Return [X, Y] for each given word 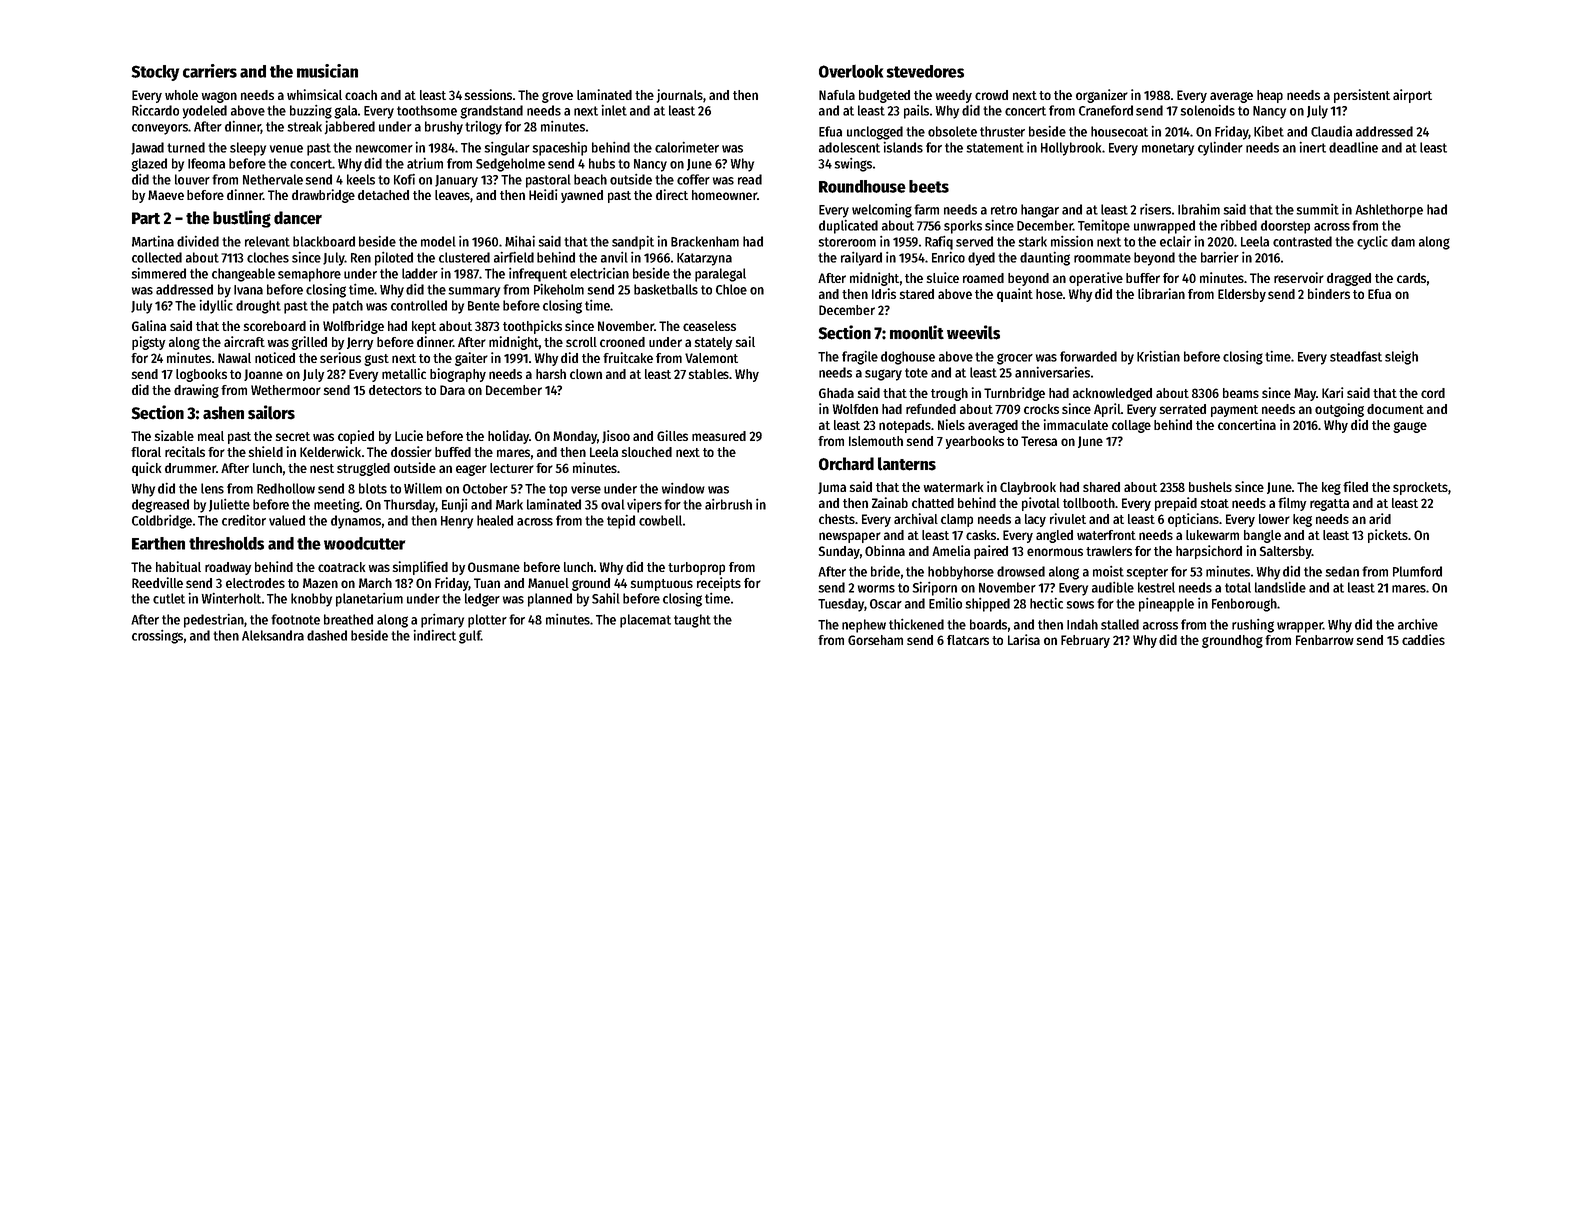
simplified [420, 568]
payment [1234, 411]
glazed [149, 165]
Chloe [731, 289]
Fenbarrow [1325, 640]
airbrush [728, 504]
